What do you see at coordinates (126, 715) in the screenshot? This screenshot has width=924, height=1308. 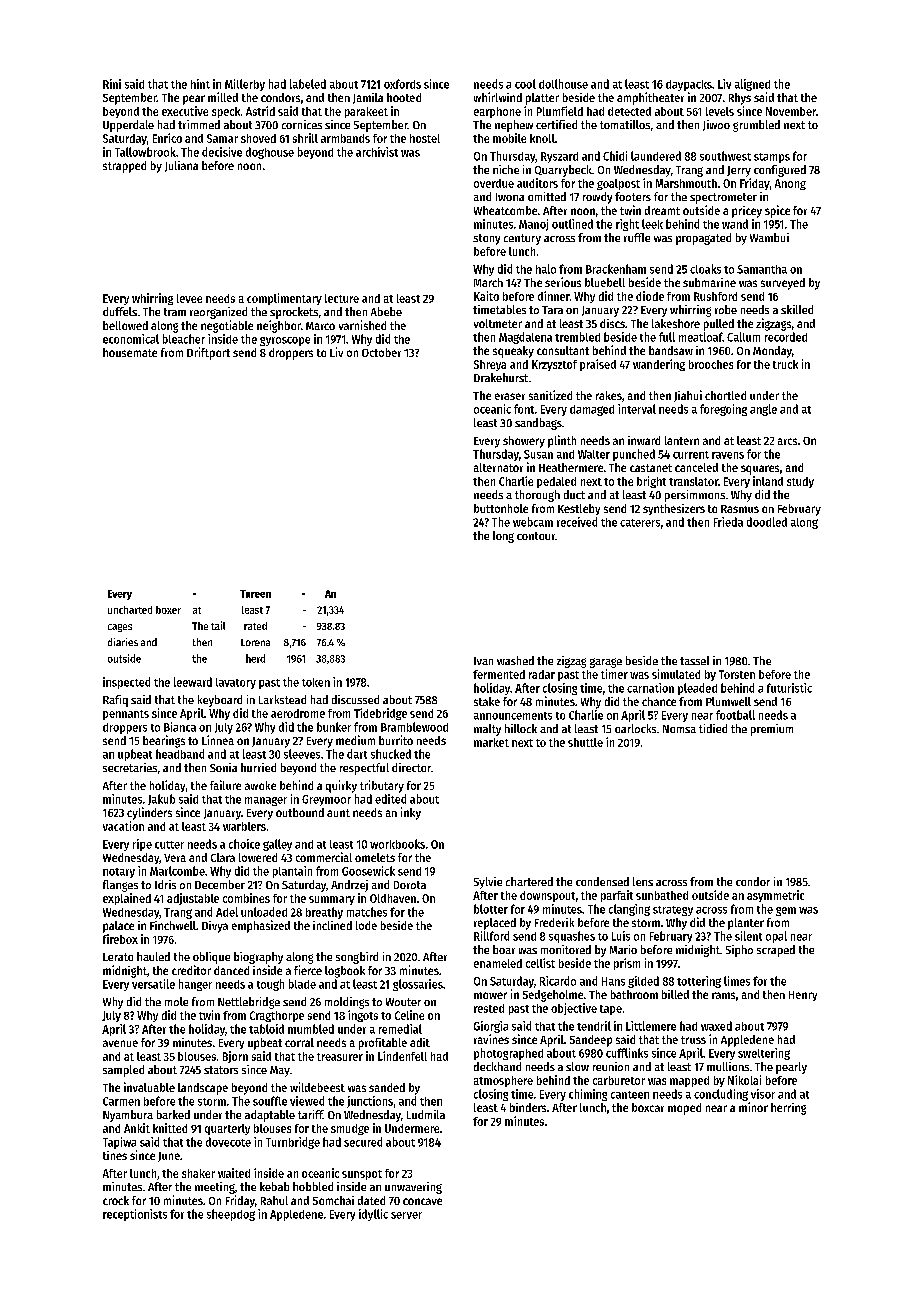 I see `pennants` at bounding box center [126, 715].
